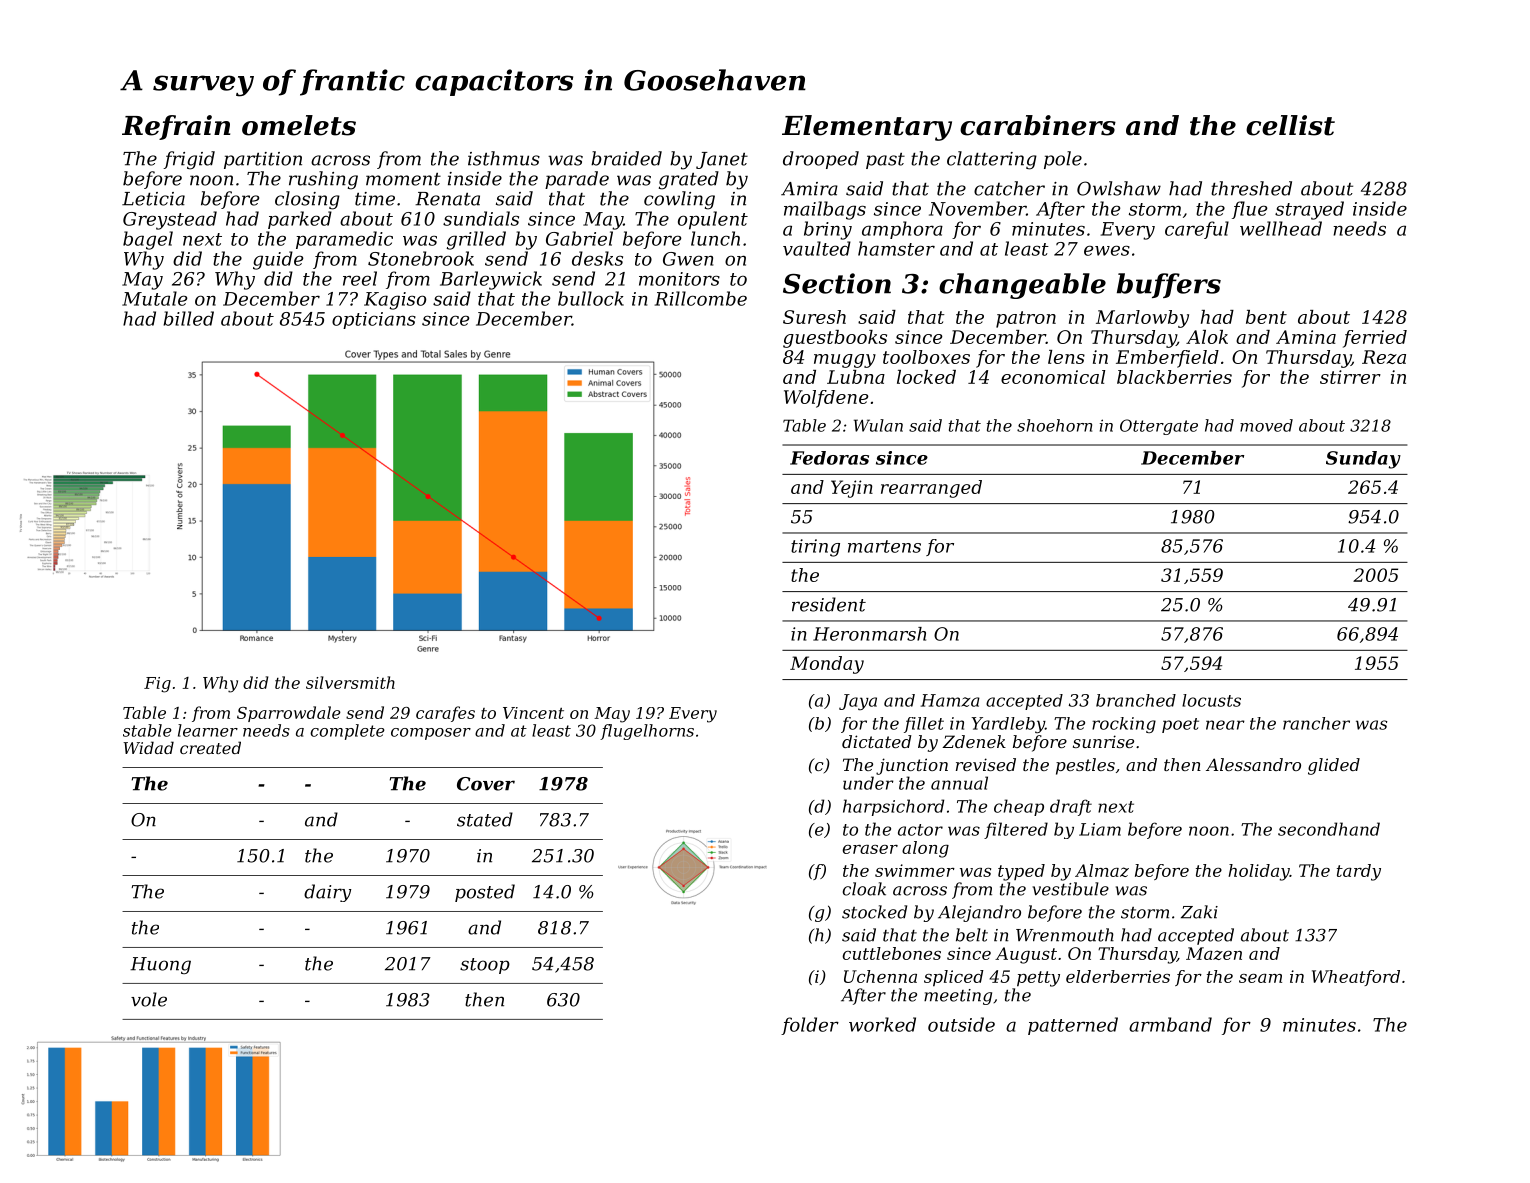 The image size is (1530, 1183). What do you see at coordinates (1100, 829) in the page?
I see `Liam` at bounding box center [1100, 829].
